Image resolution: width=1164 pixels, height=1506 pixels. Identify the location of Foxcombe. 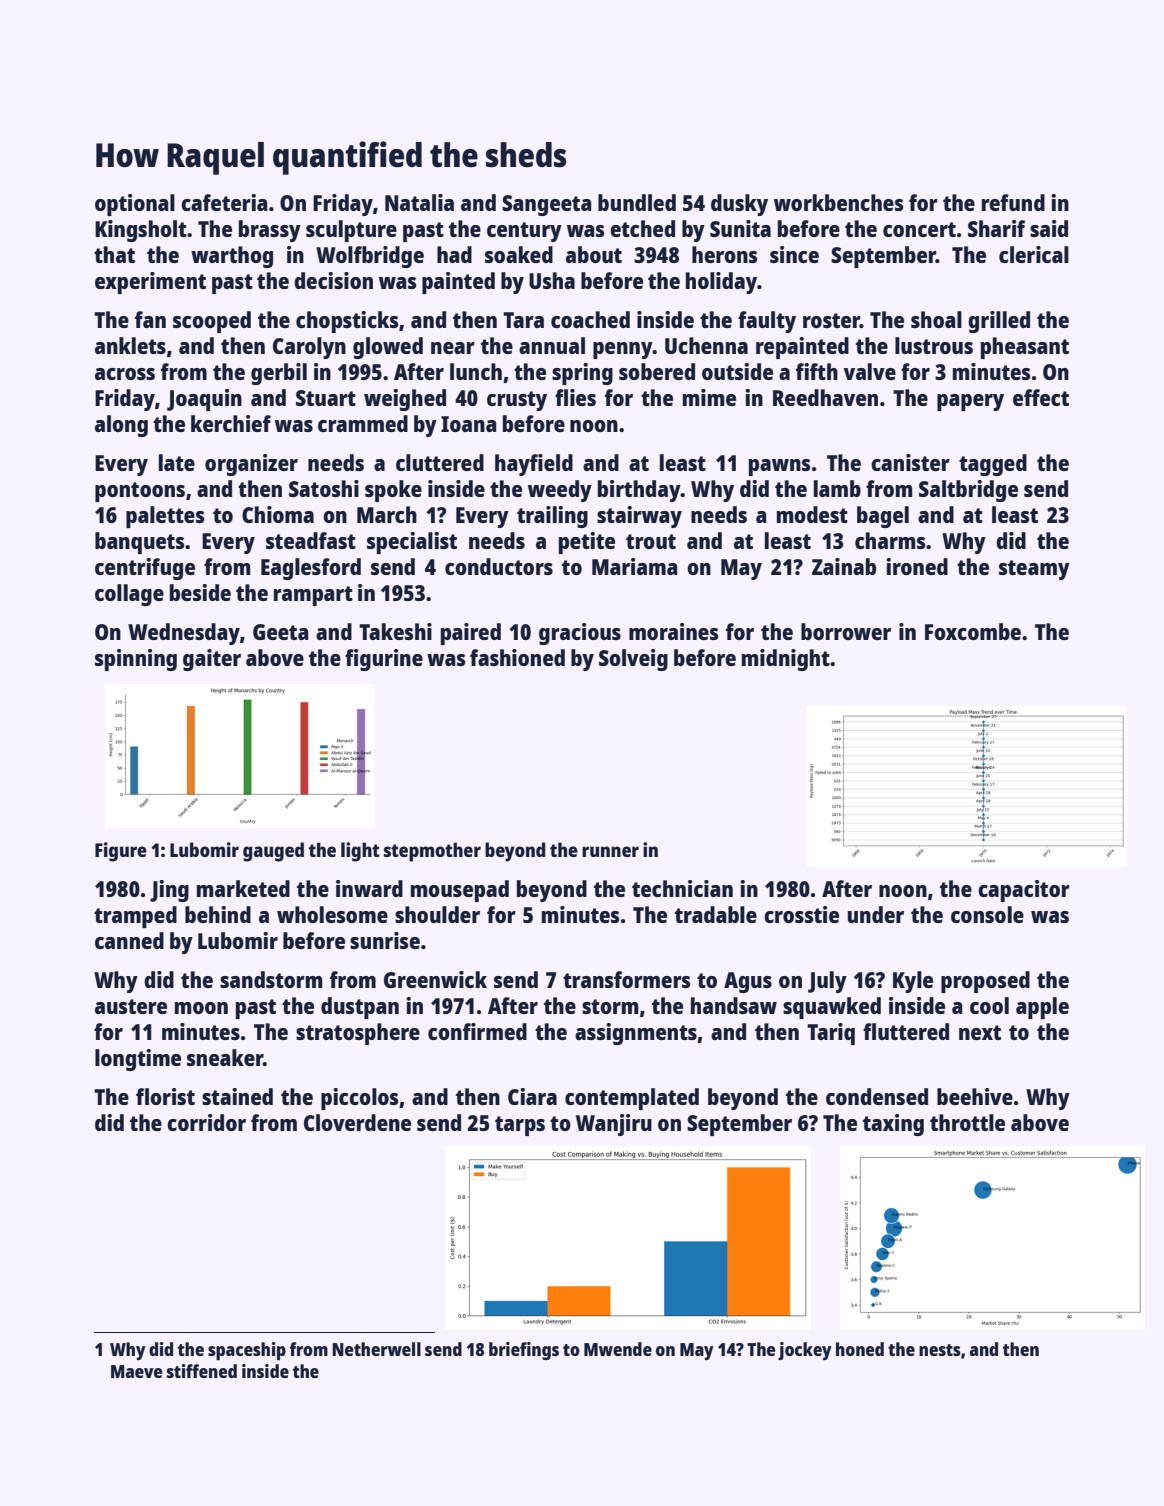
(973, 631).
